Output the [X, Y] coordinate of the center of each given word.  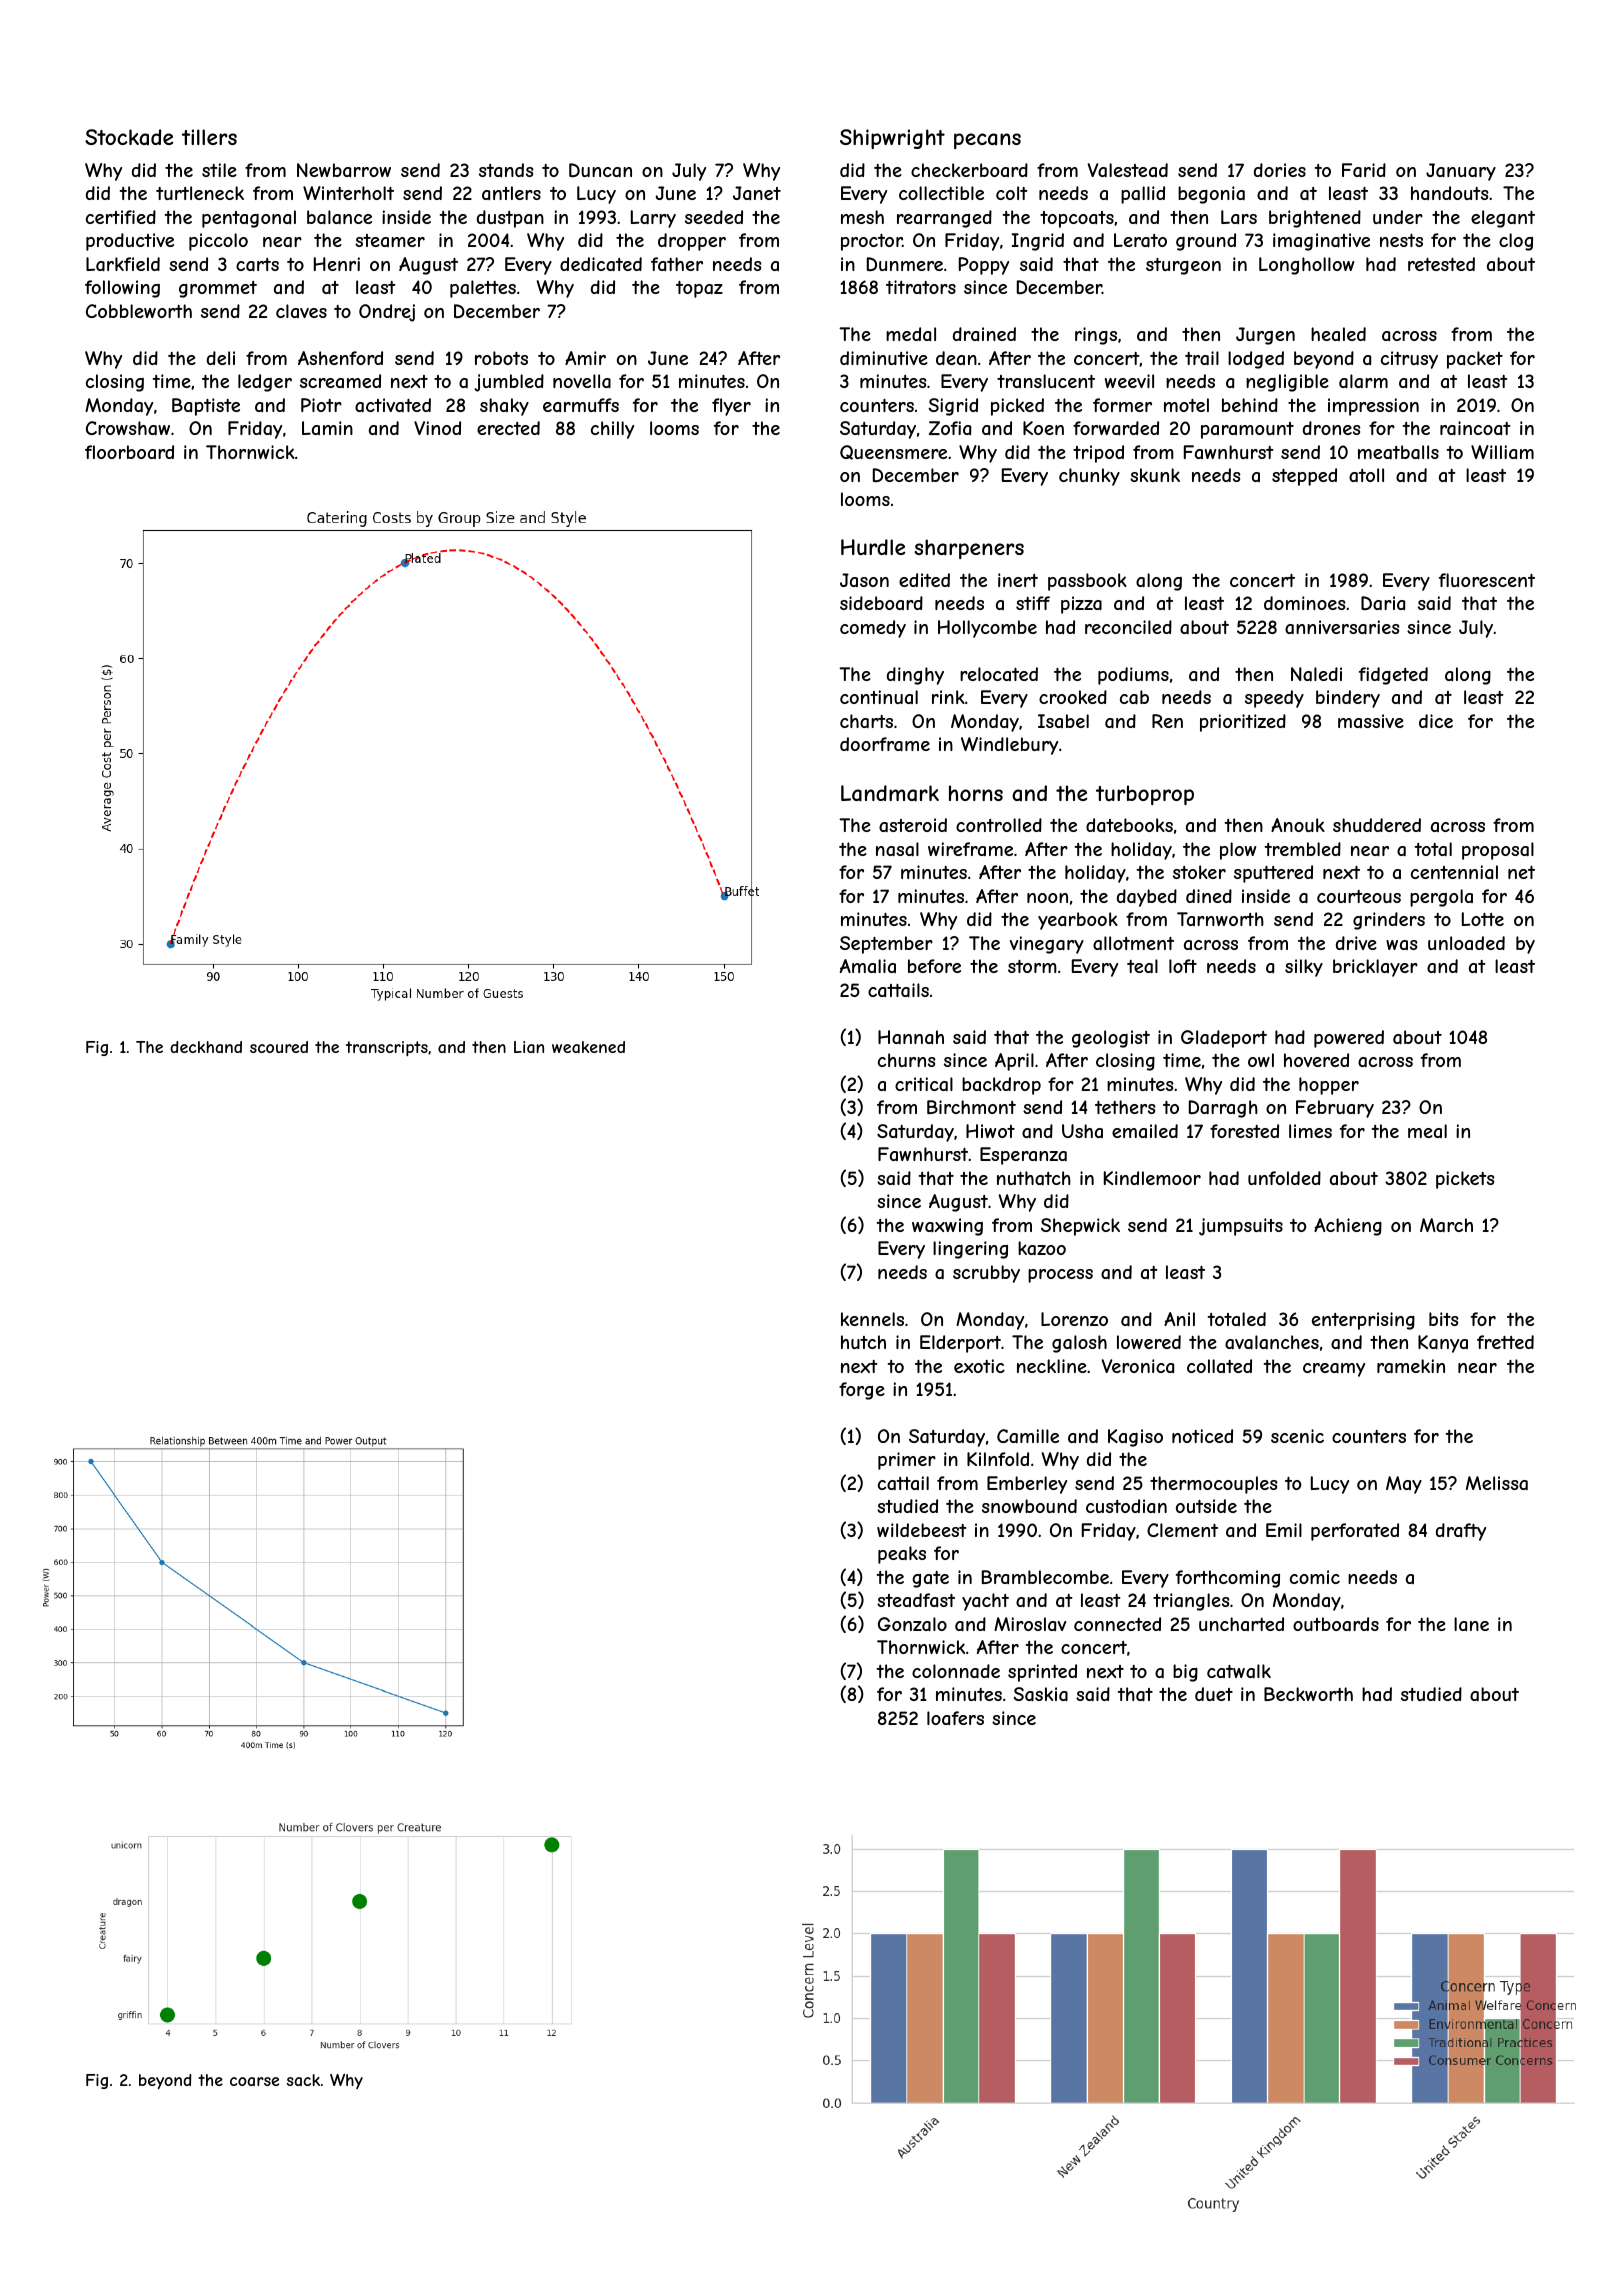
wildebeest [921, 1530]
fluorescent [1487, 580]
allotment [1133, 943]
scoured [279, 1047]
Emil [1284, 1530]
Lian [529, 1047]
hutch [863, 1342]
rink [948, 697]
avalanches [1272, 1342]
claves [301, 311]
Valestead [1127, 170]
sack [303, 2080]
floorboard [129, 452]
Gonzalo [912, 1624]
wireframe [970, 849]
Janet [757, 193]
